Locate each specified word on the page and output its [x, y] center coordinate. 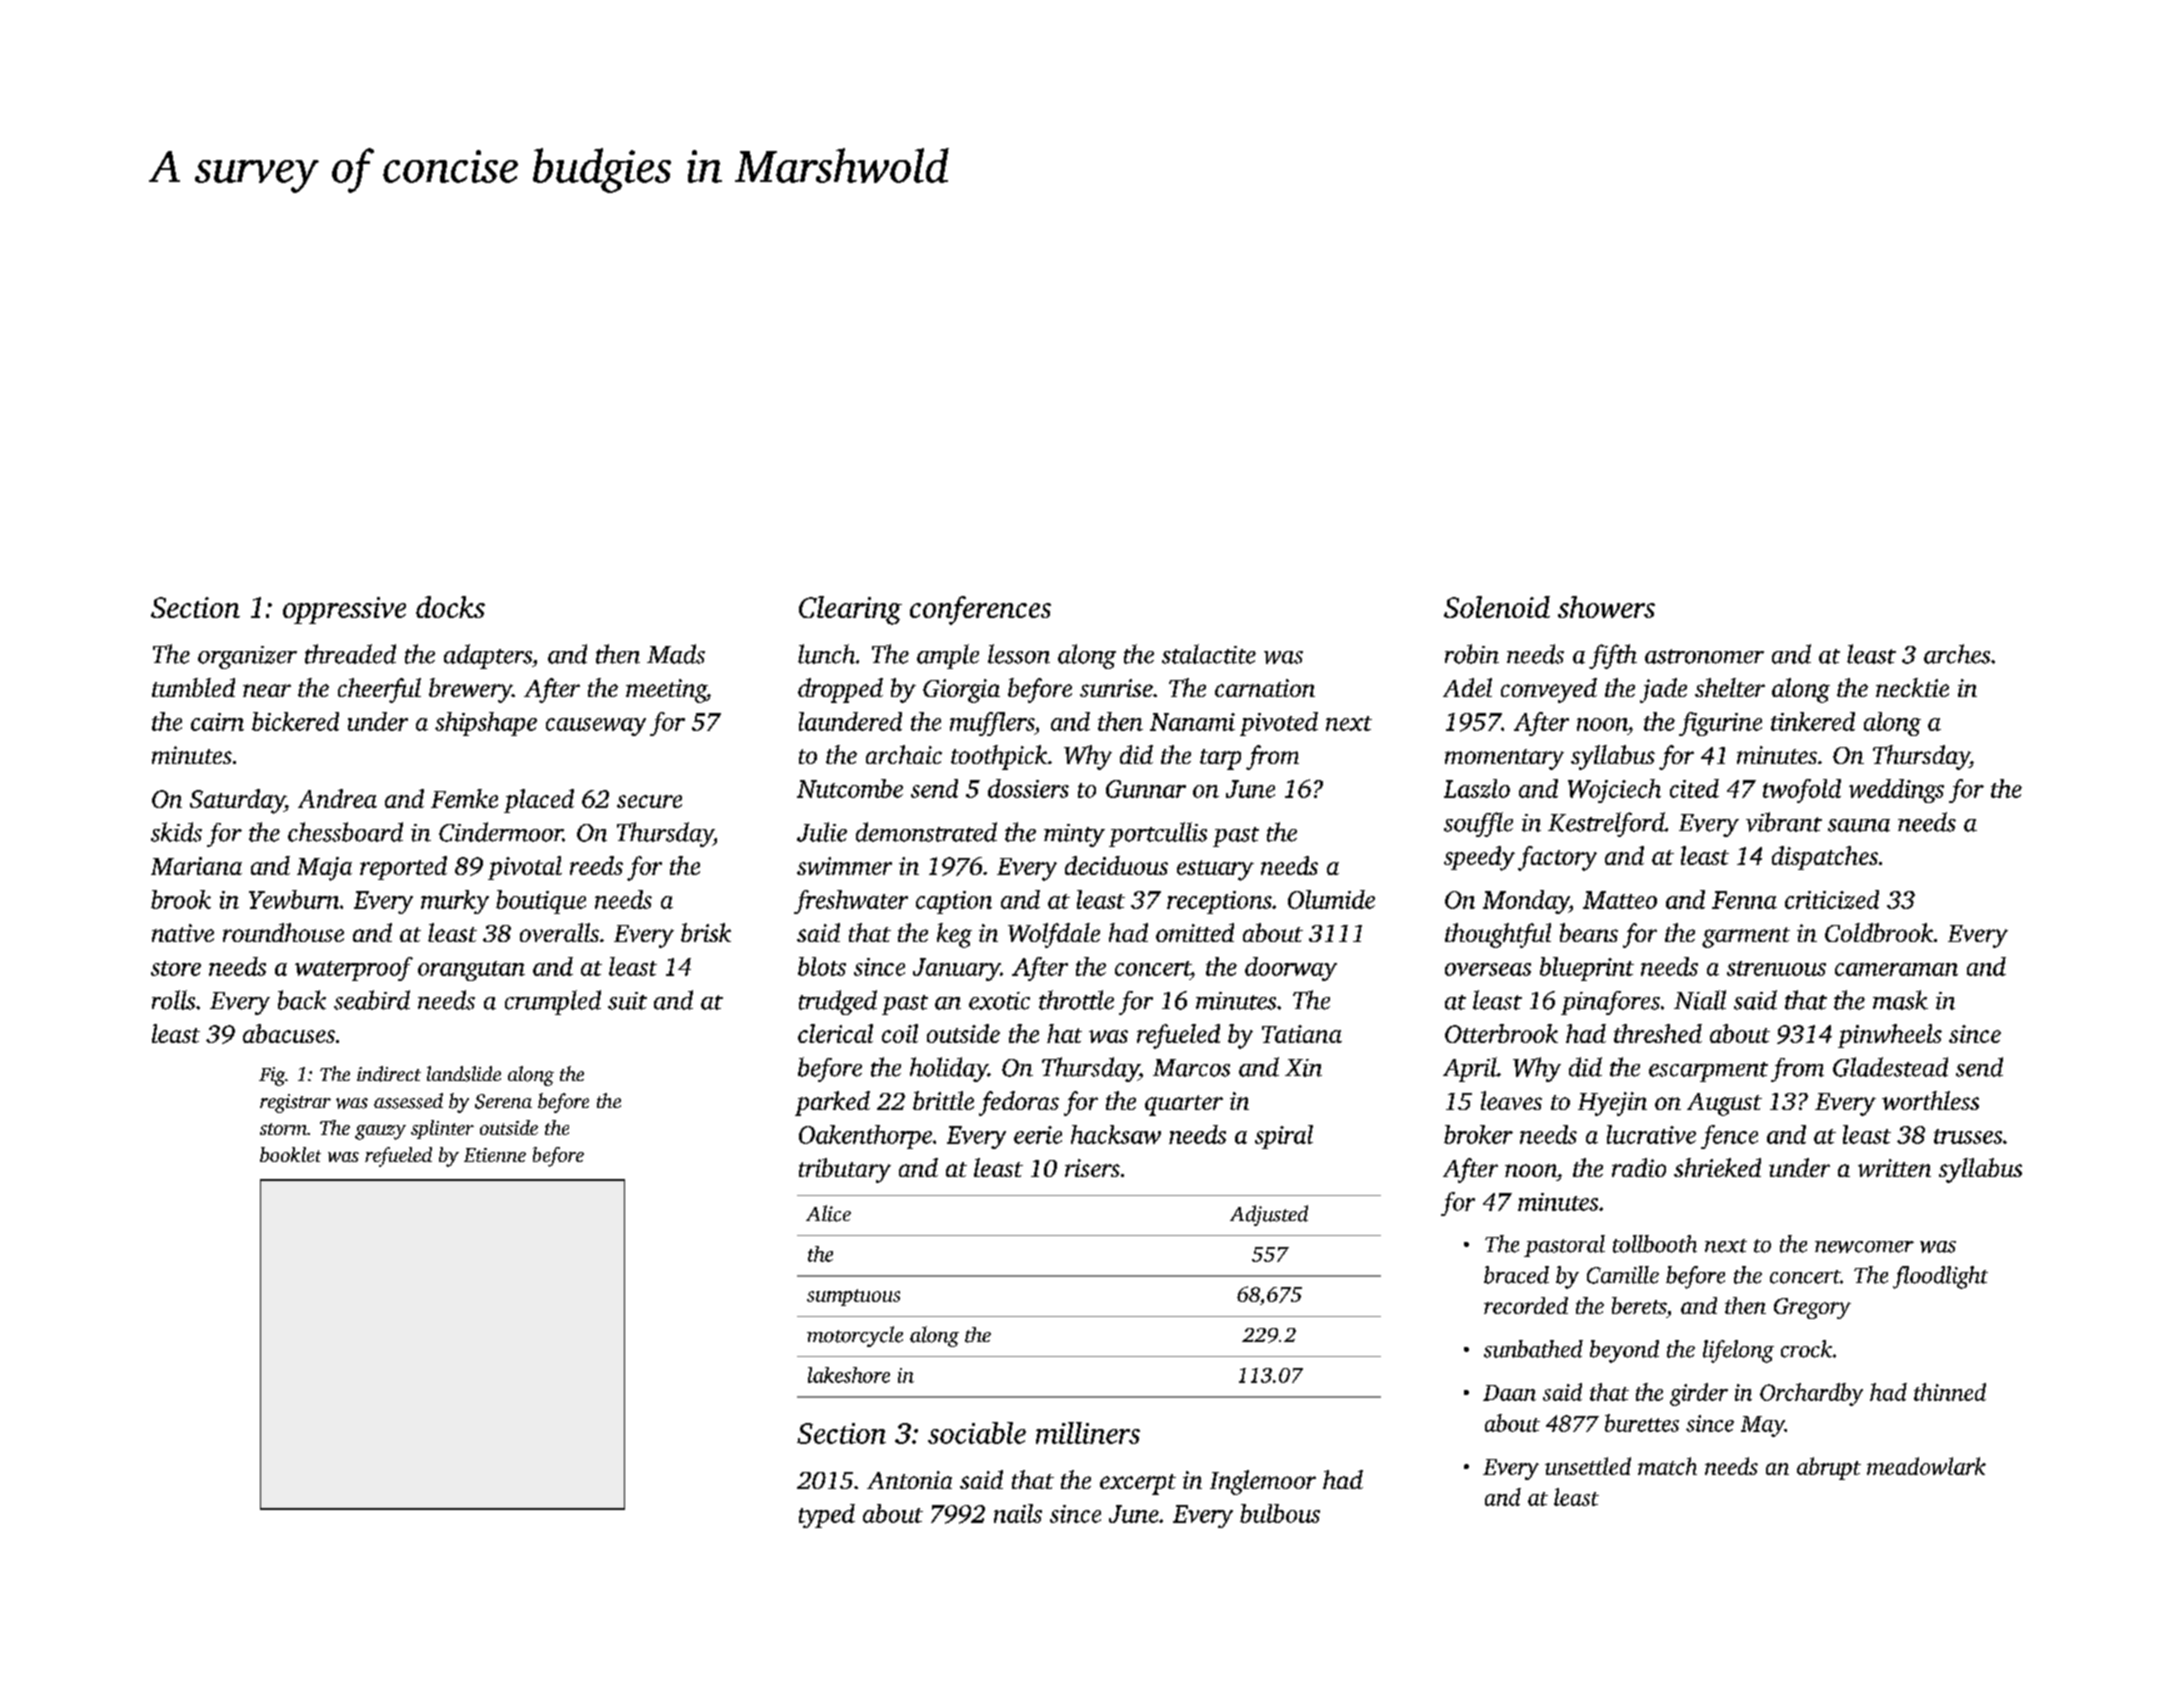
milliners [1088, 1433]
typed [827, 1516]
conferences [980, 610]
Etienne [495, 1155]
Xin [1303, 1068]
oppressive [344, 610]
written [1894, 1168]
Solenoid [1497, 607]
